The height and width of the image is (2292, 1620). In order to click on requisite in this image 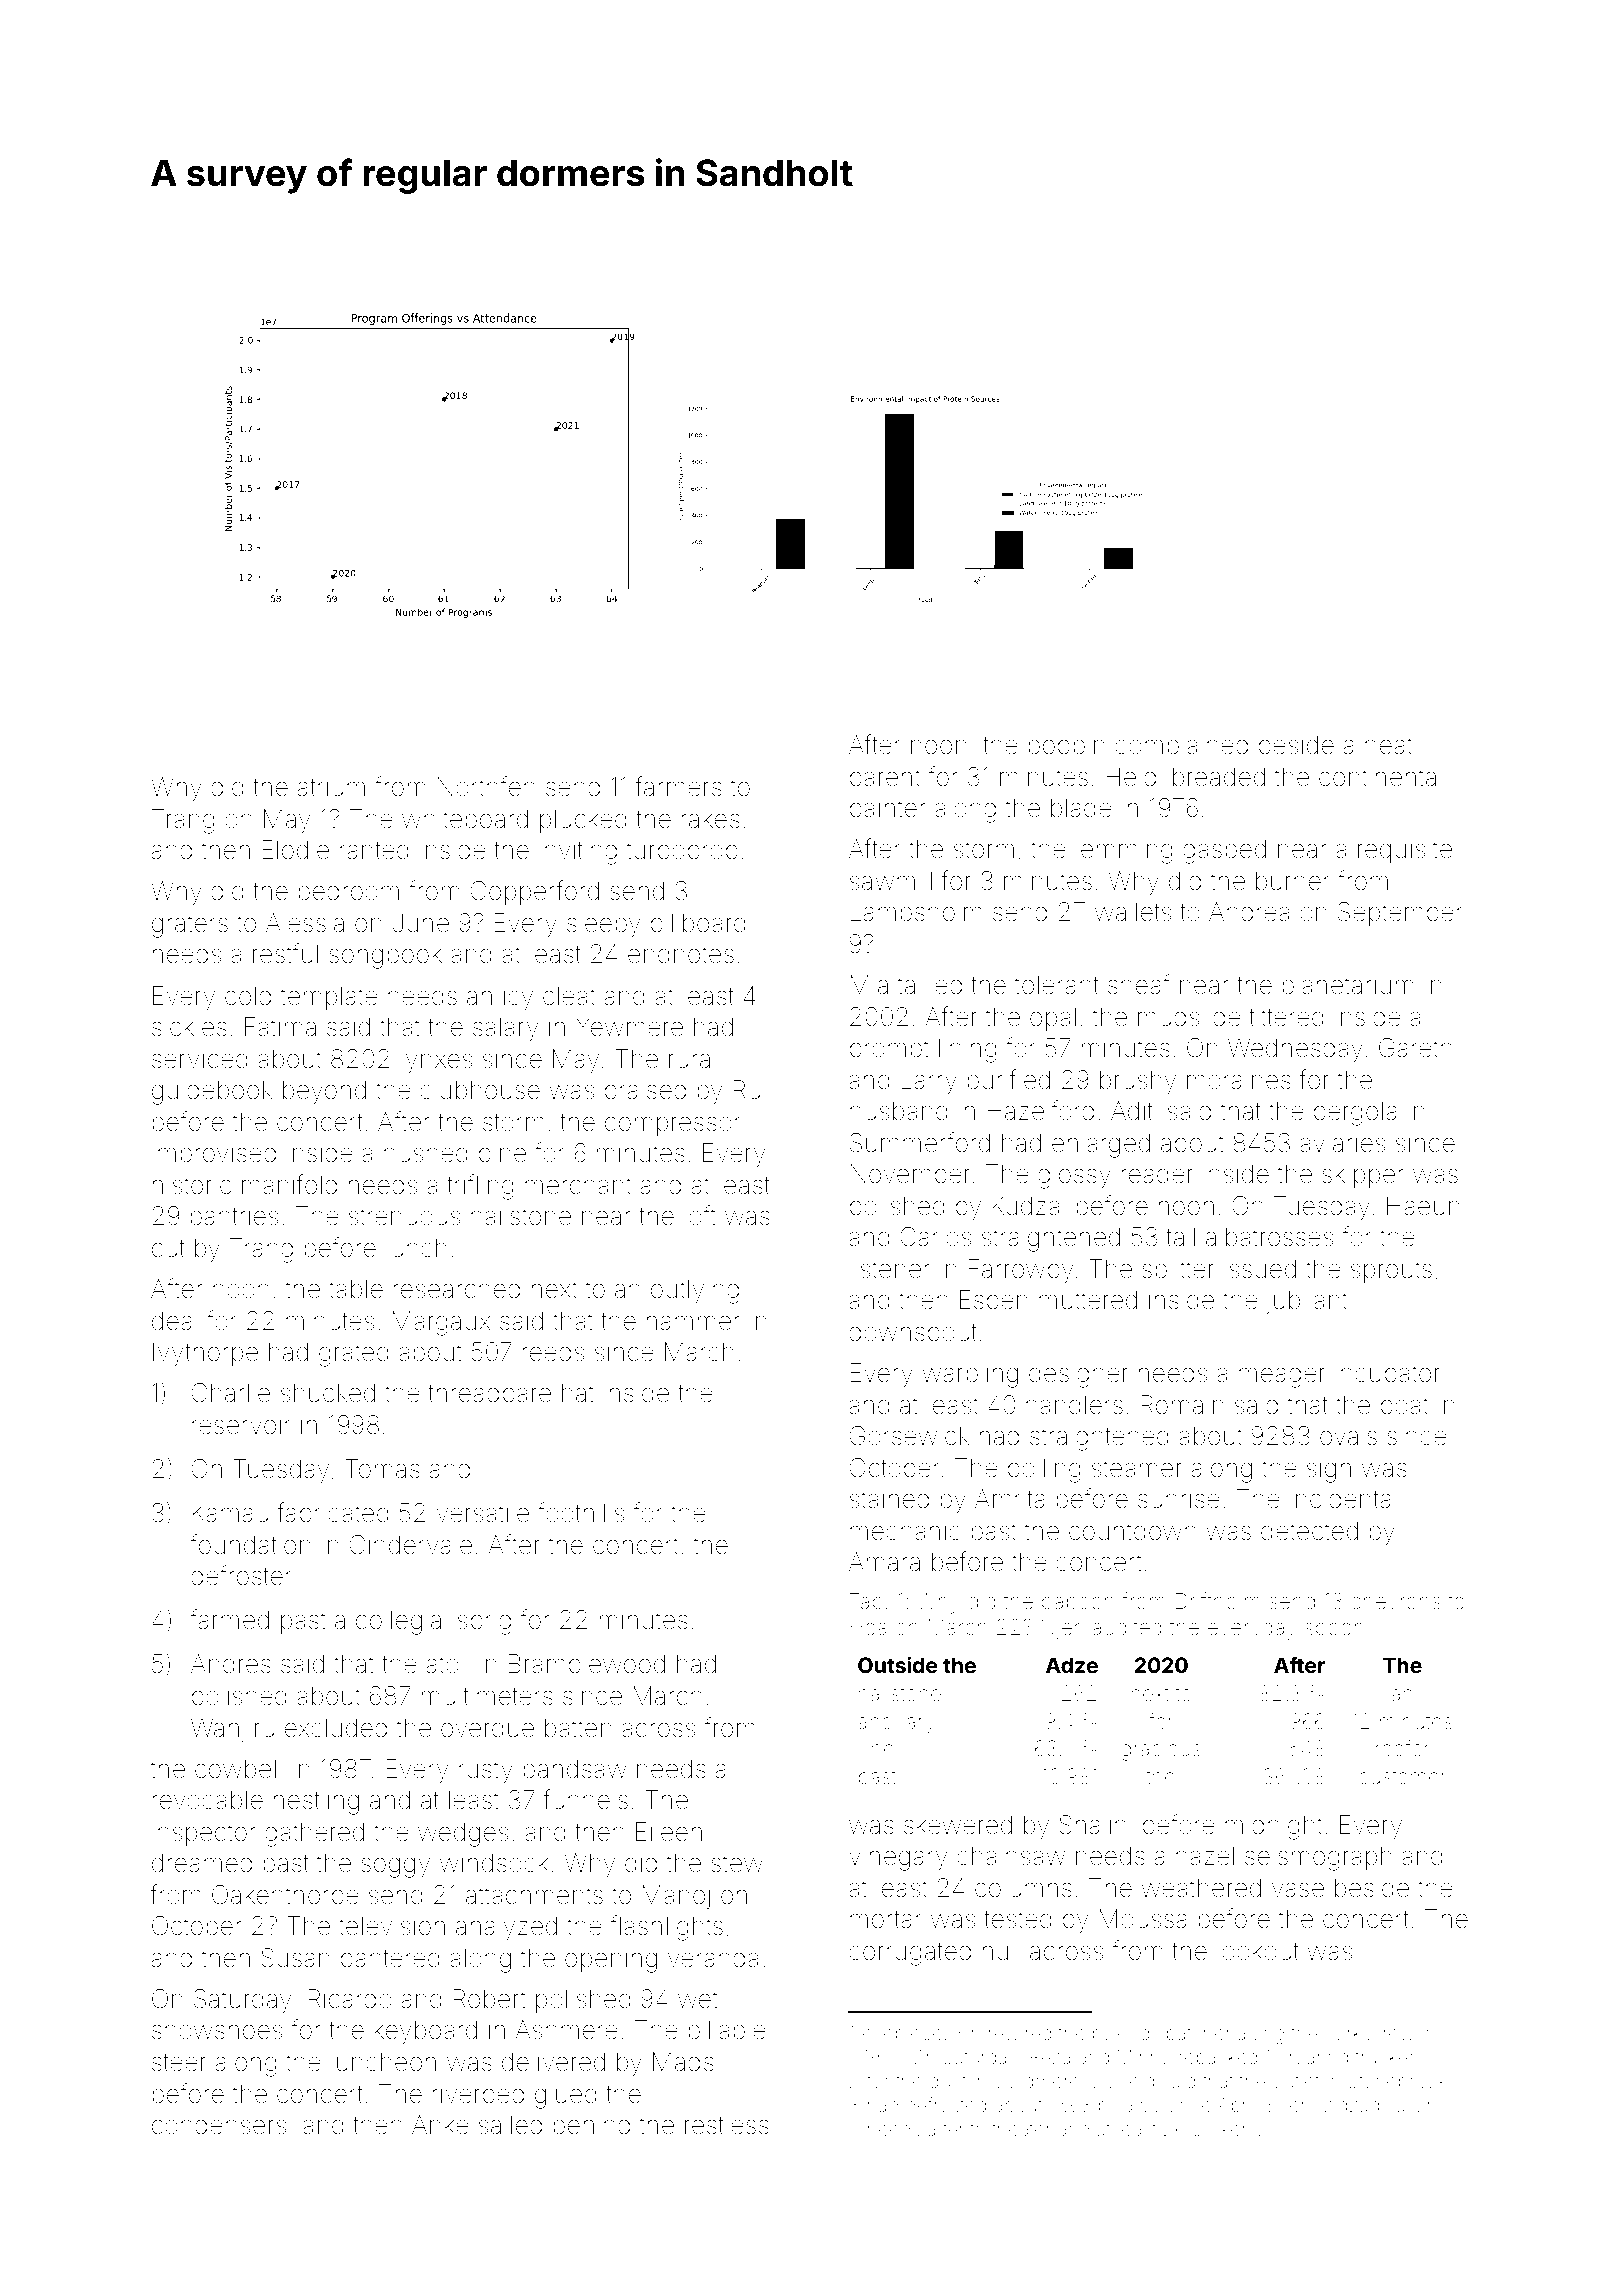, I will do `click(1405, 851)`.
